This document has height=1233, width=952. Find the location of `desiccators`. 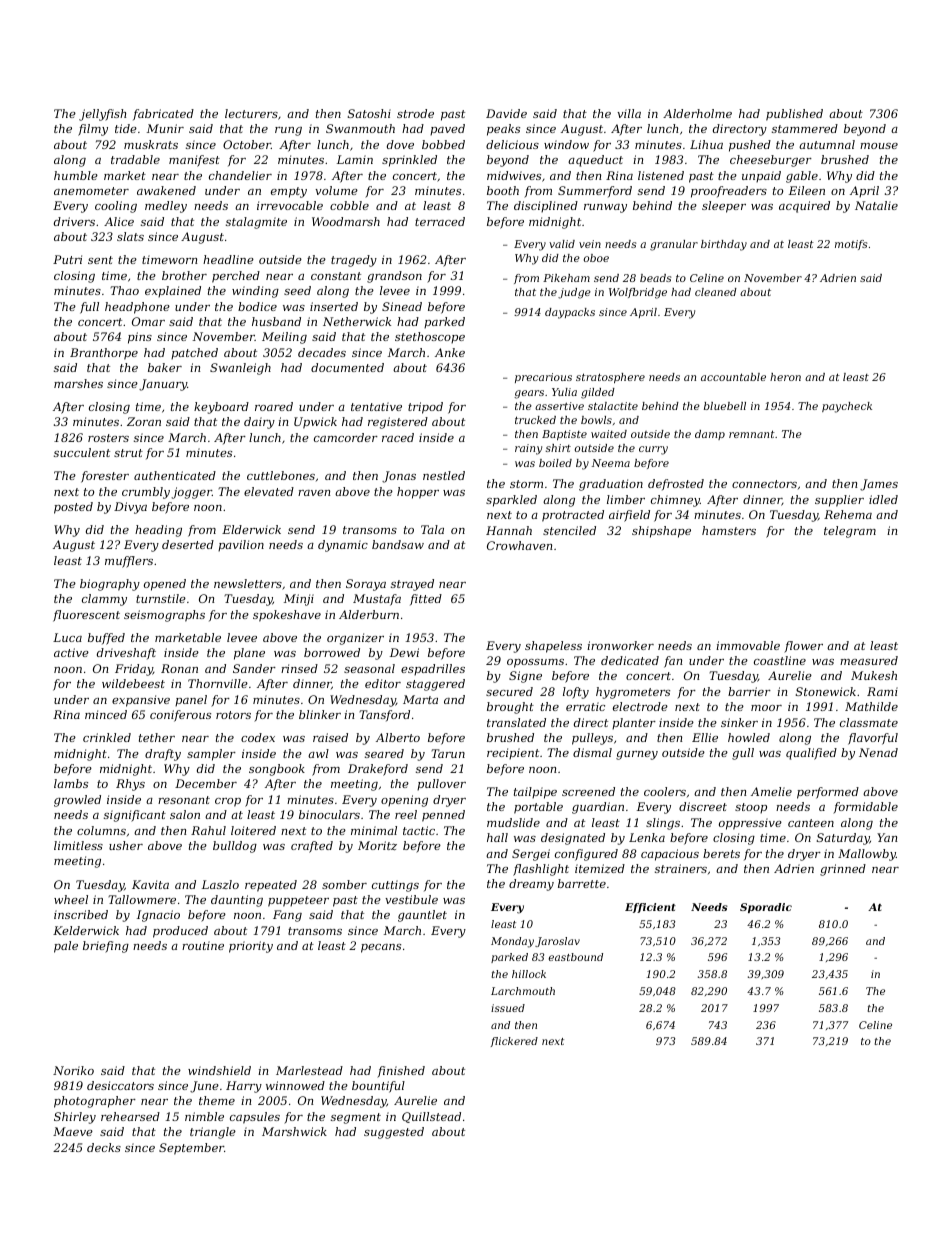

desiccators is located at coordinates (120, 1085).
